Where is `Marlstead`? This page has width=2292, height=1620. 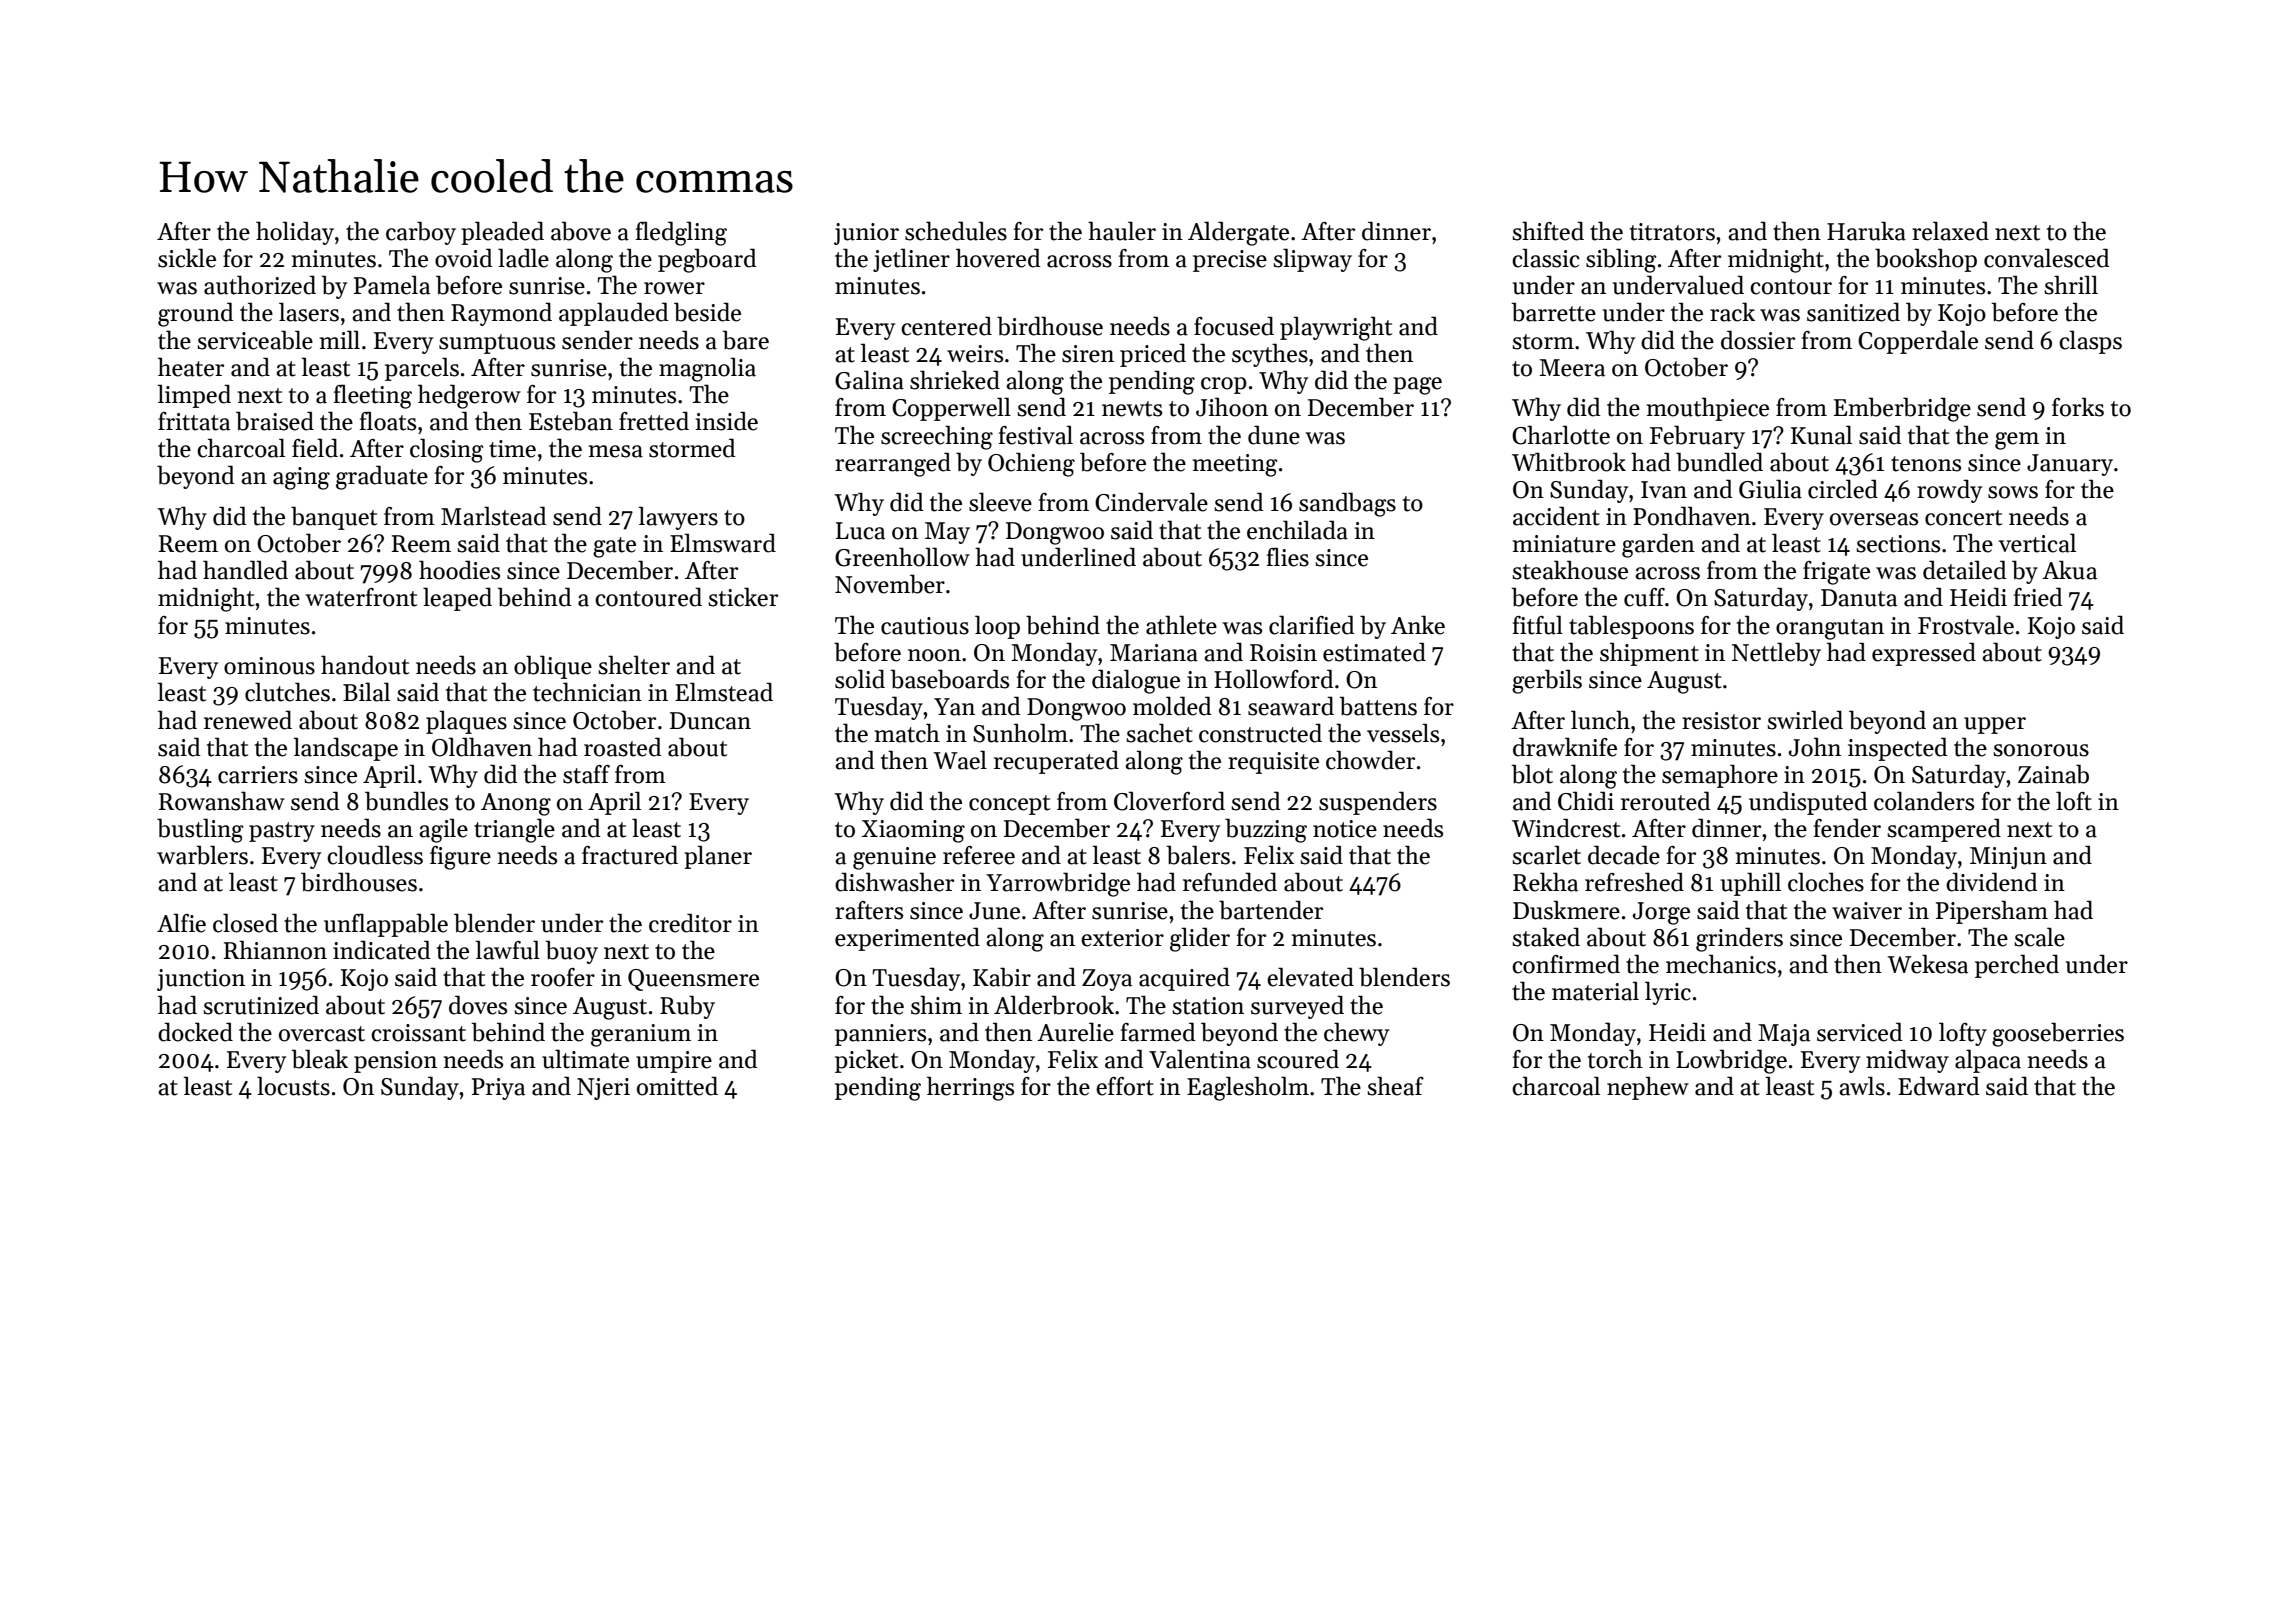
Marlstead is located at coordinates (494, 516).
